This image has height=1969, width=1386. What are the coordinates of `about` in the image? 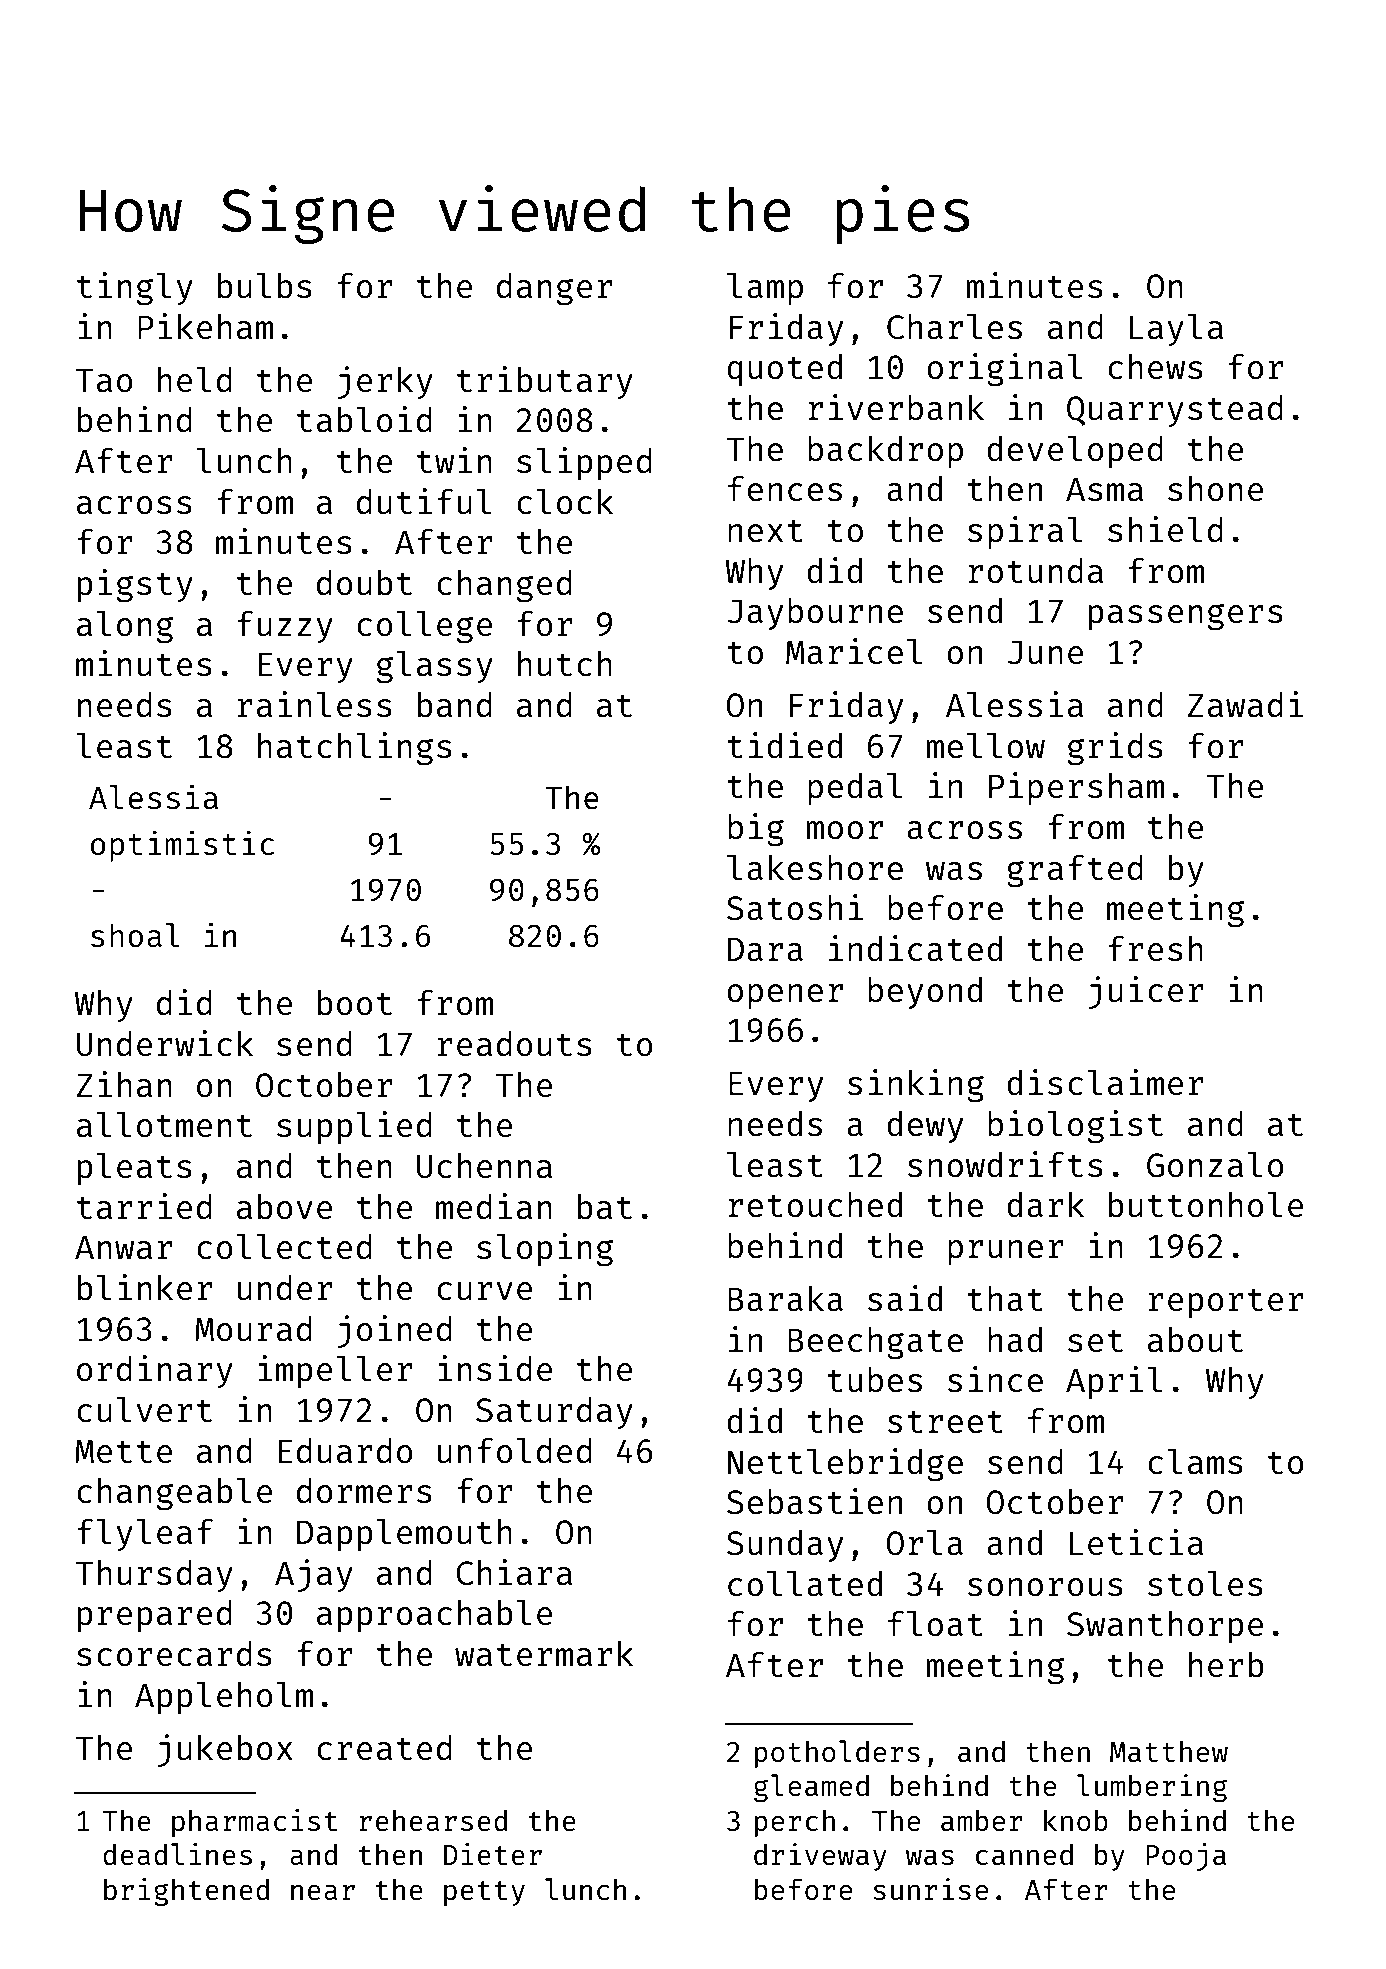 It's located at (1195, 1340).
